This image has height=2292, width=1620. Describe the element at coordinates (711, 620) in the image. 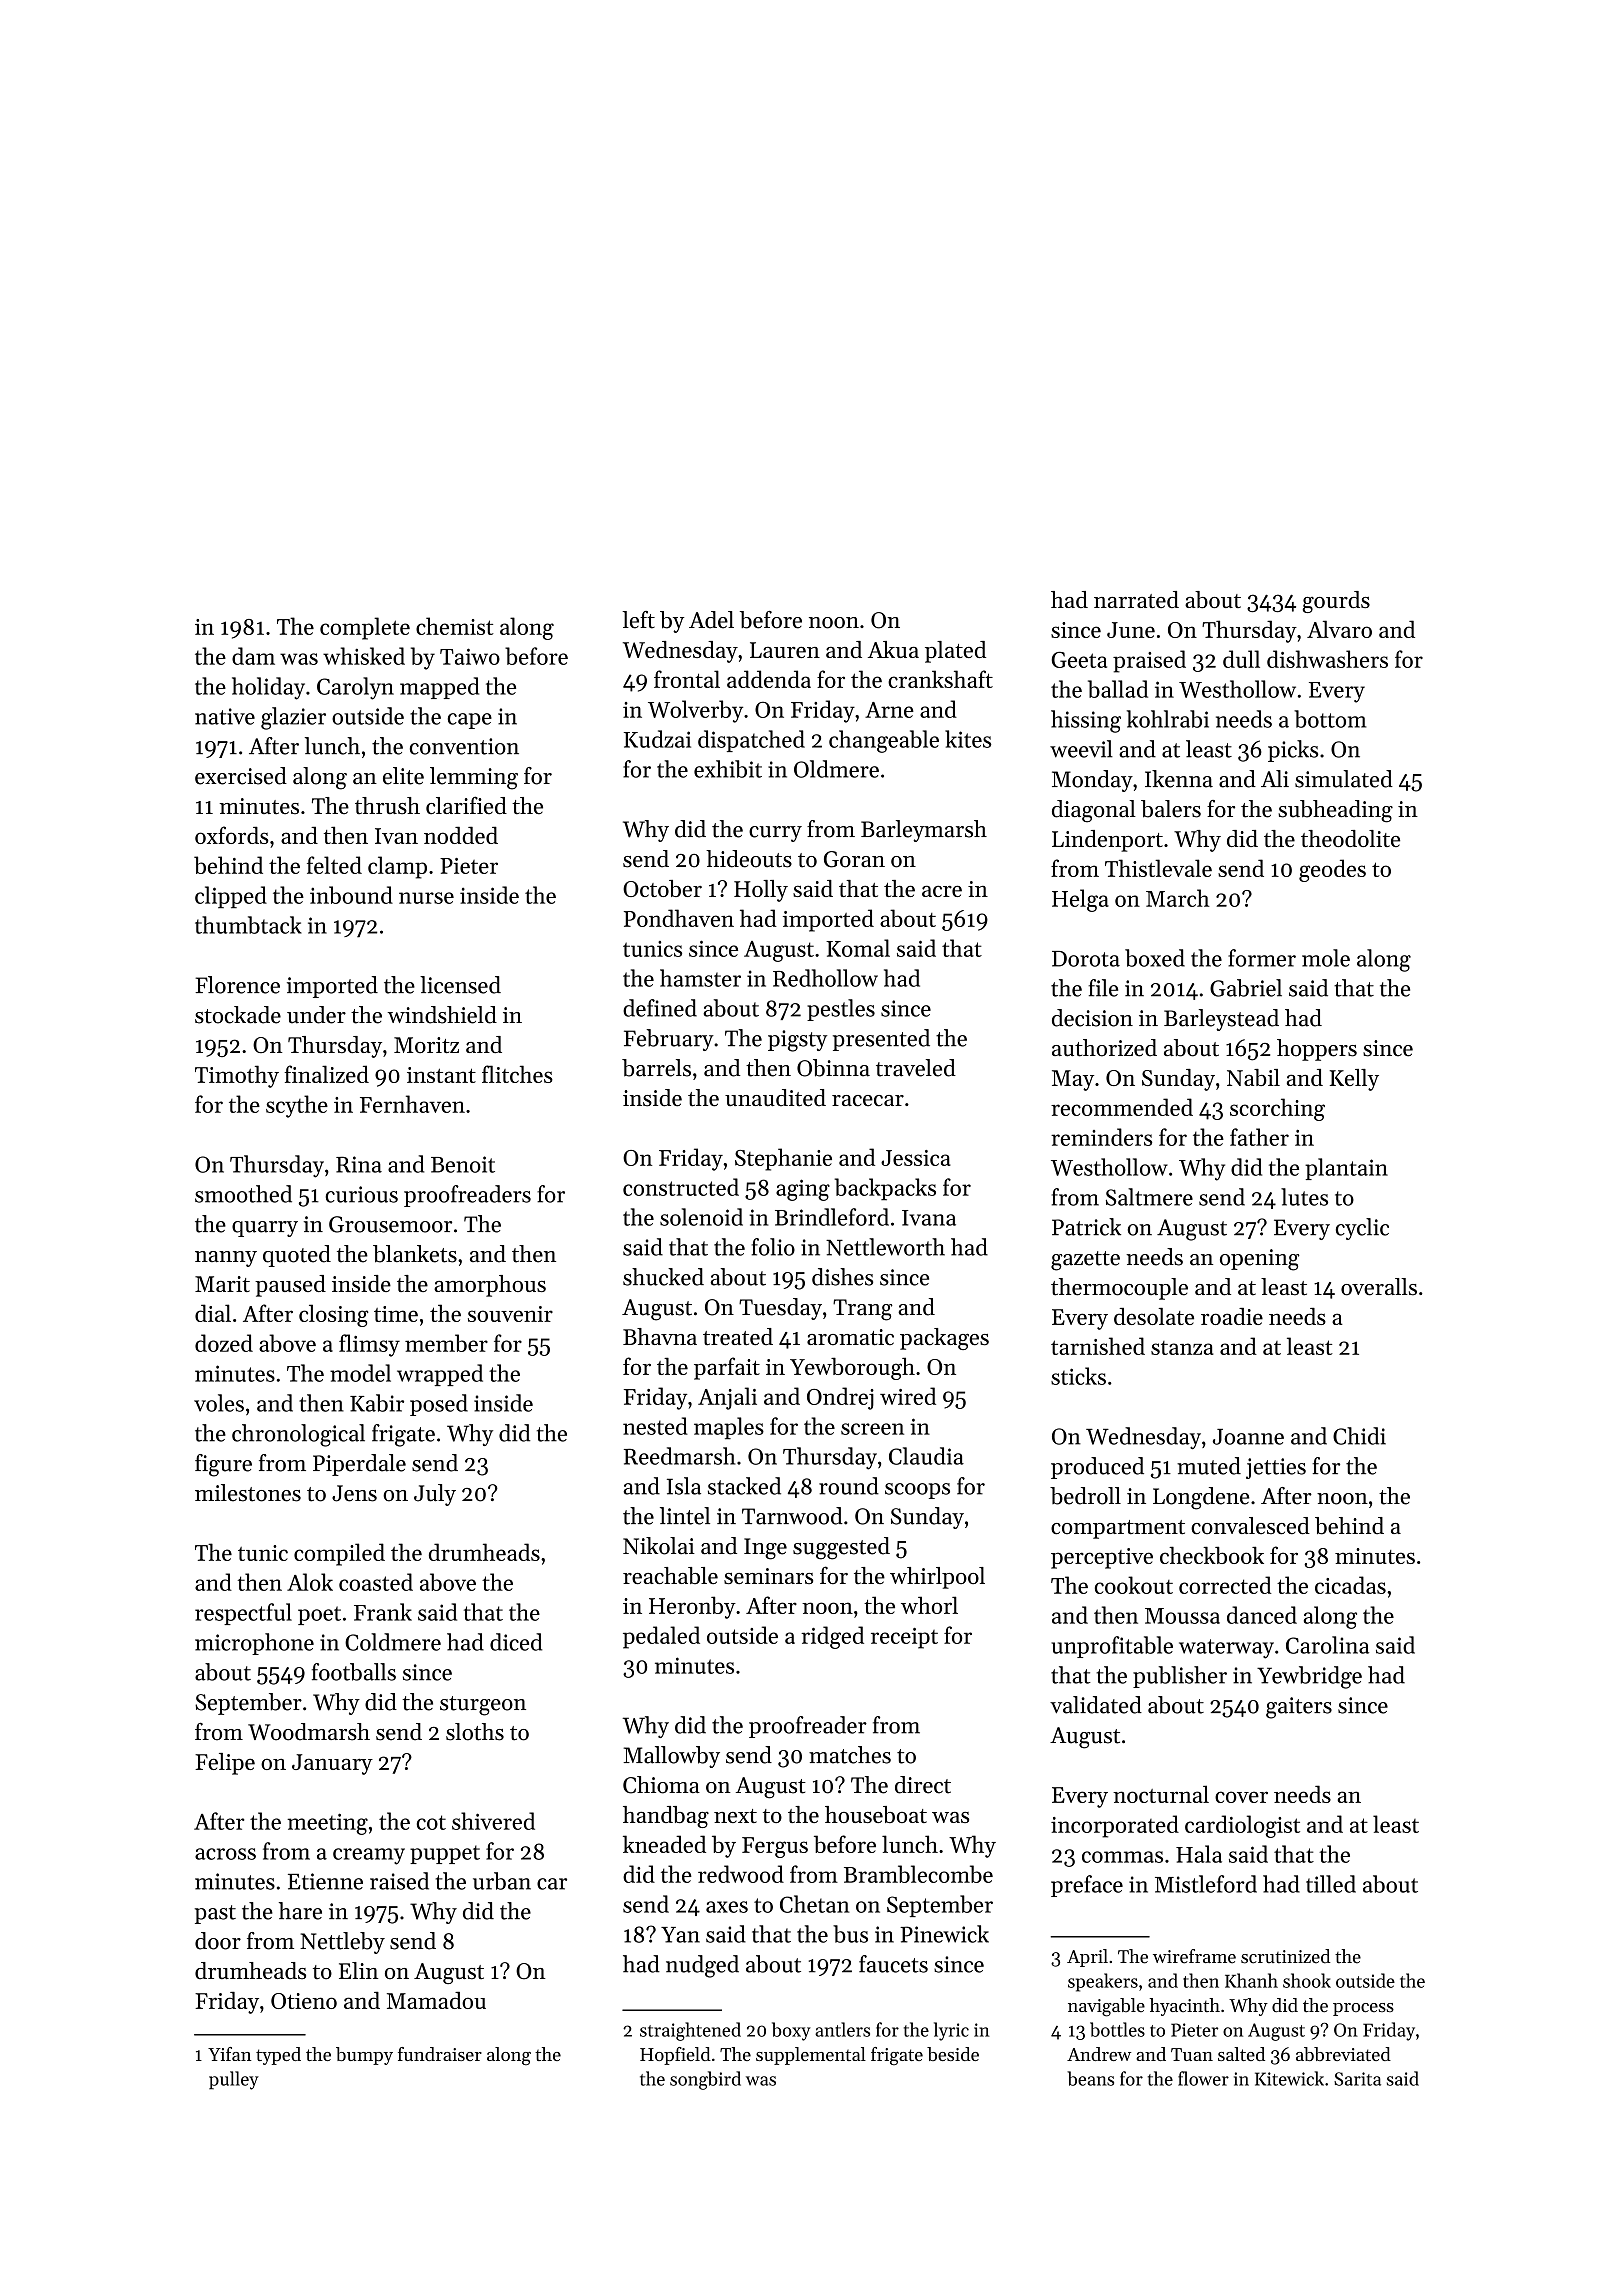

I see `Adel` at that location.
